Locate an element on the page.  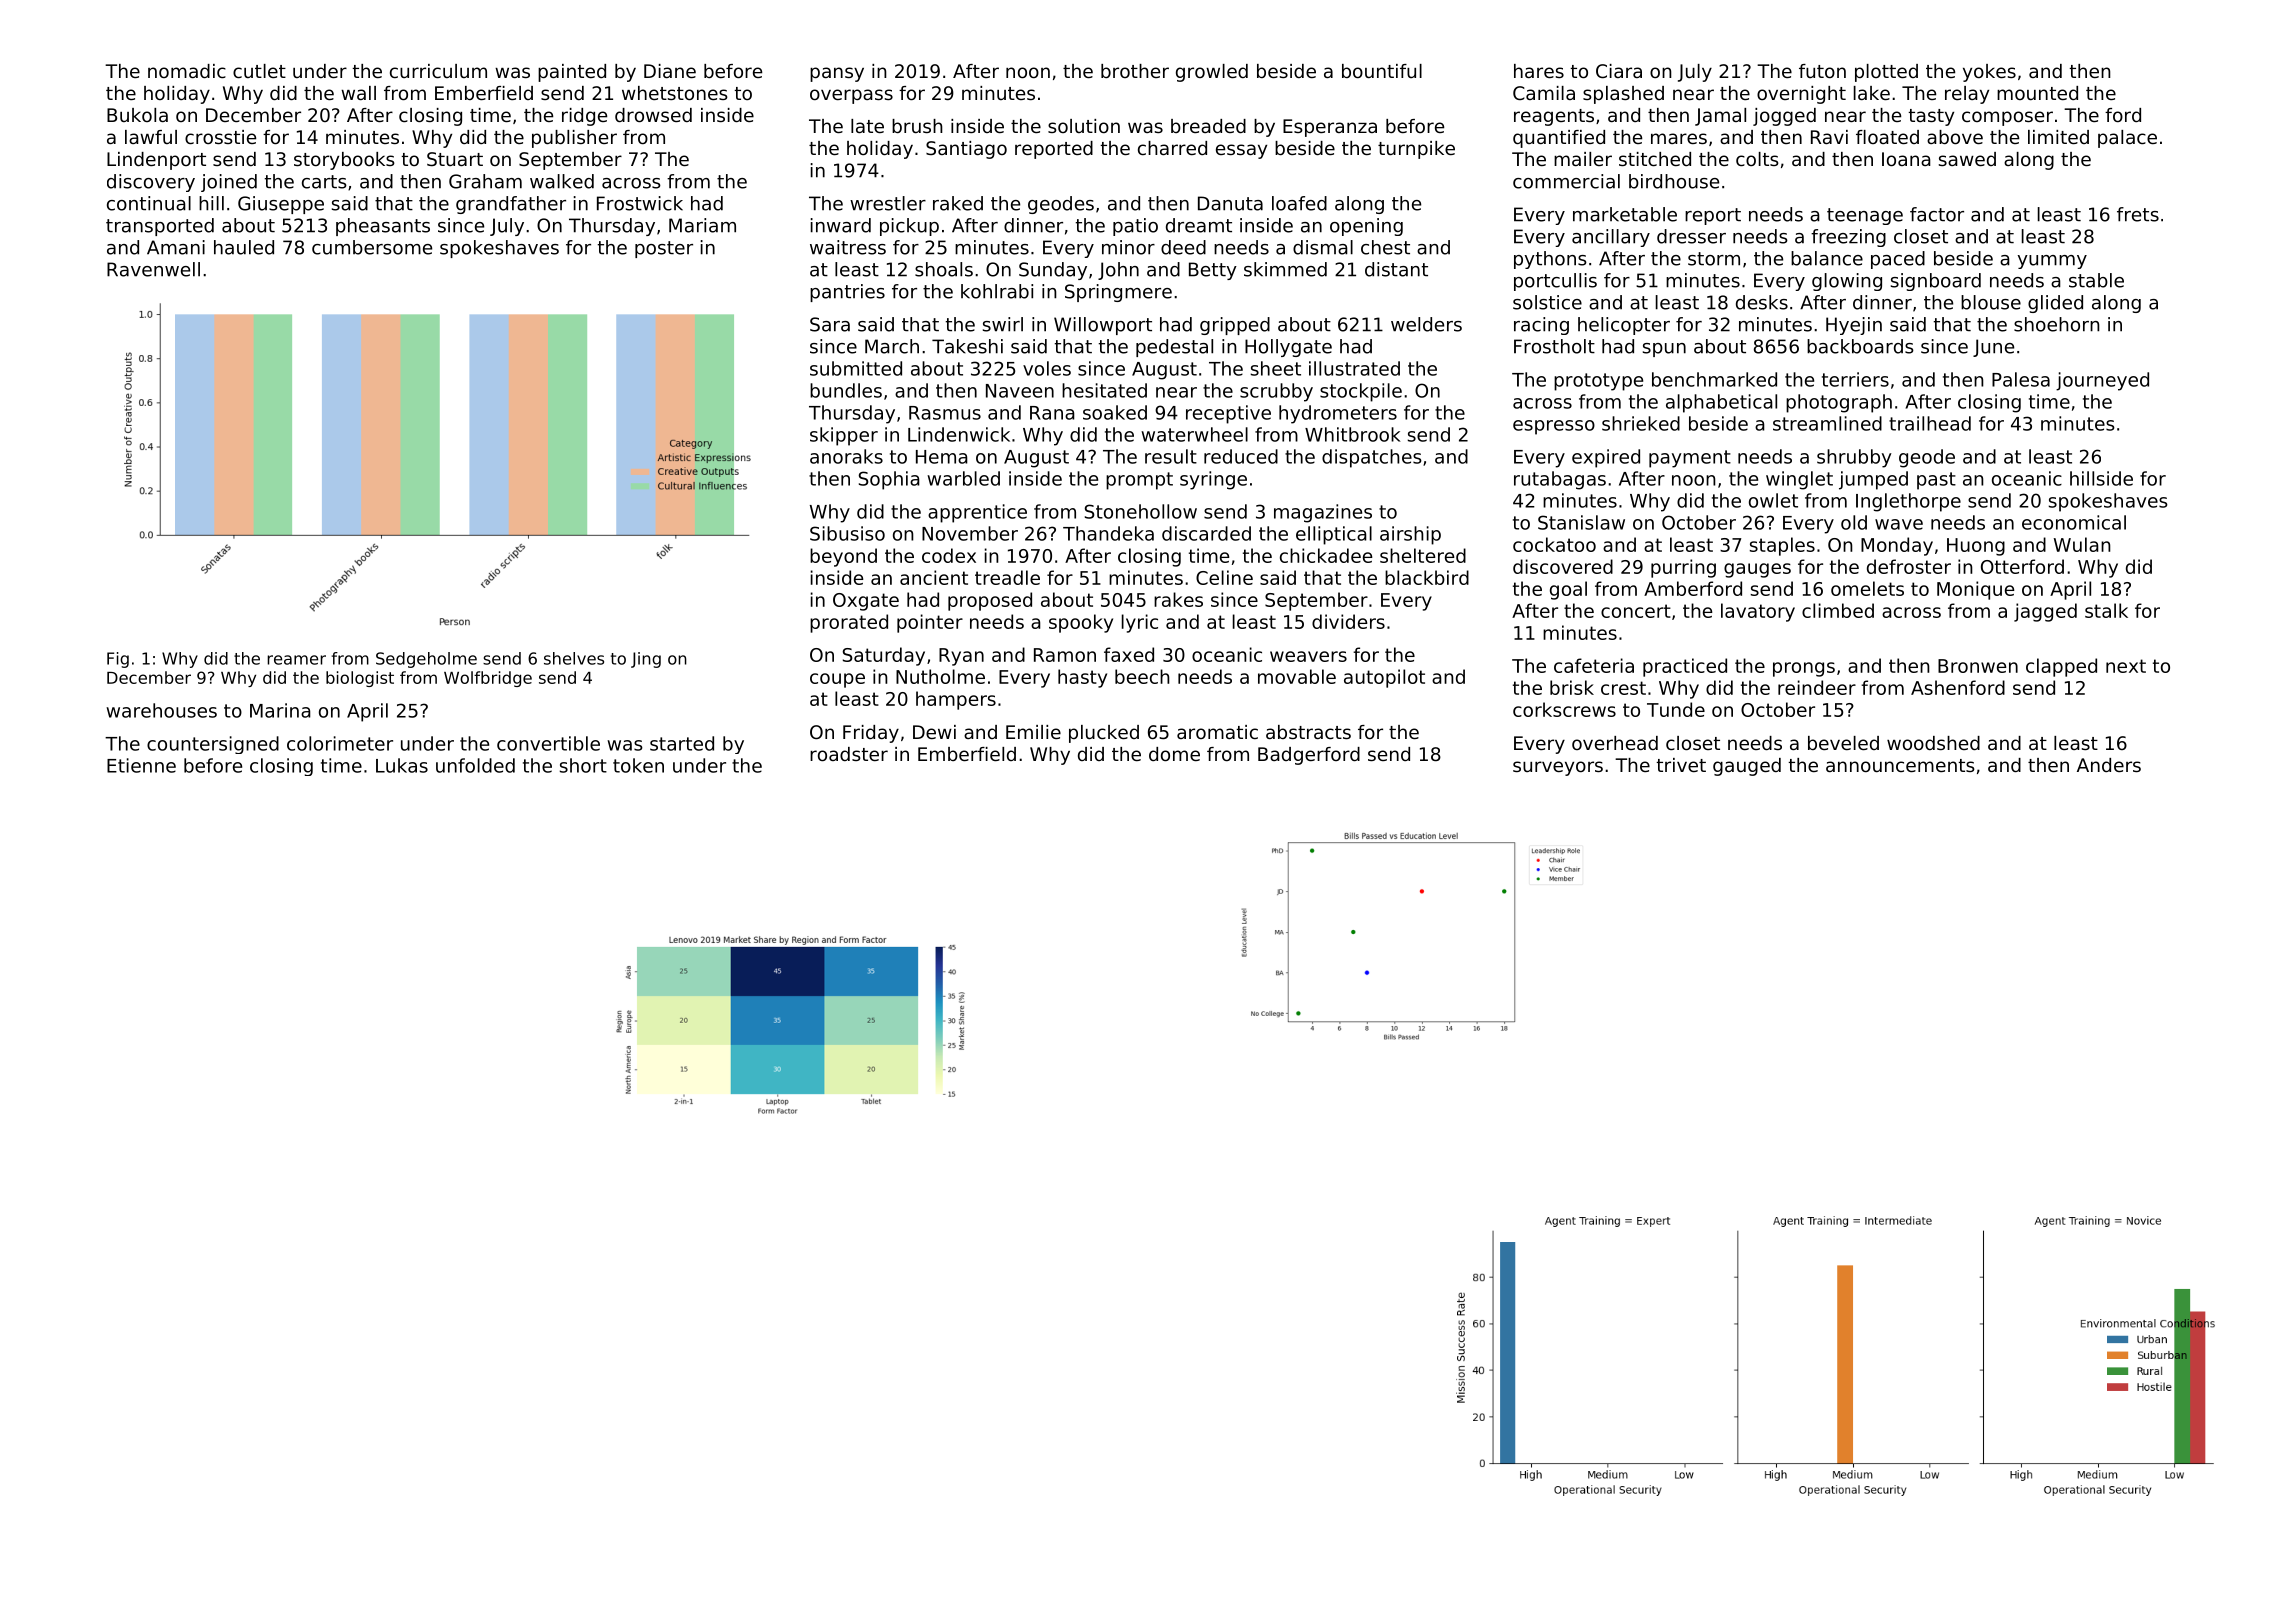
teenage is located at coordinates (1865, 216).
